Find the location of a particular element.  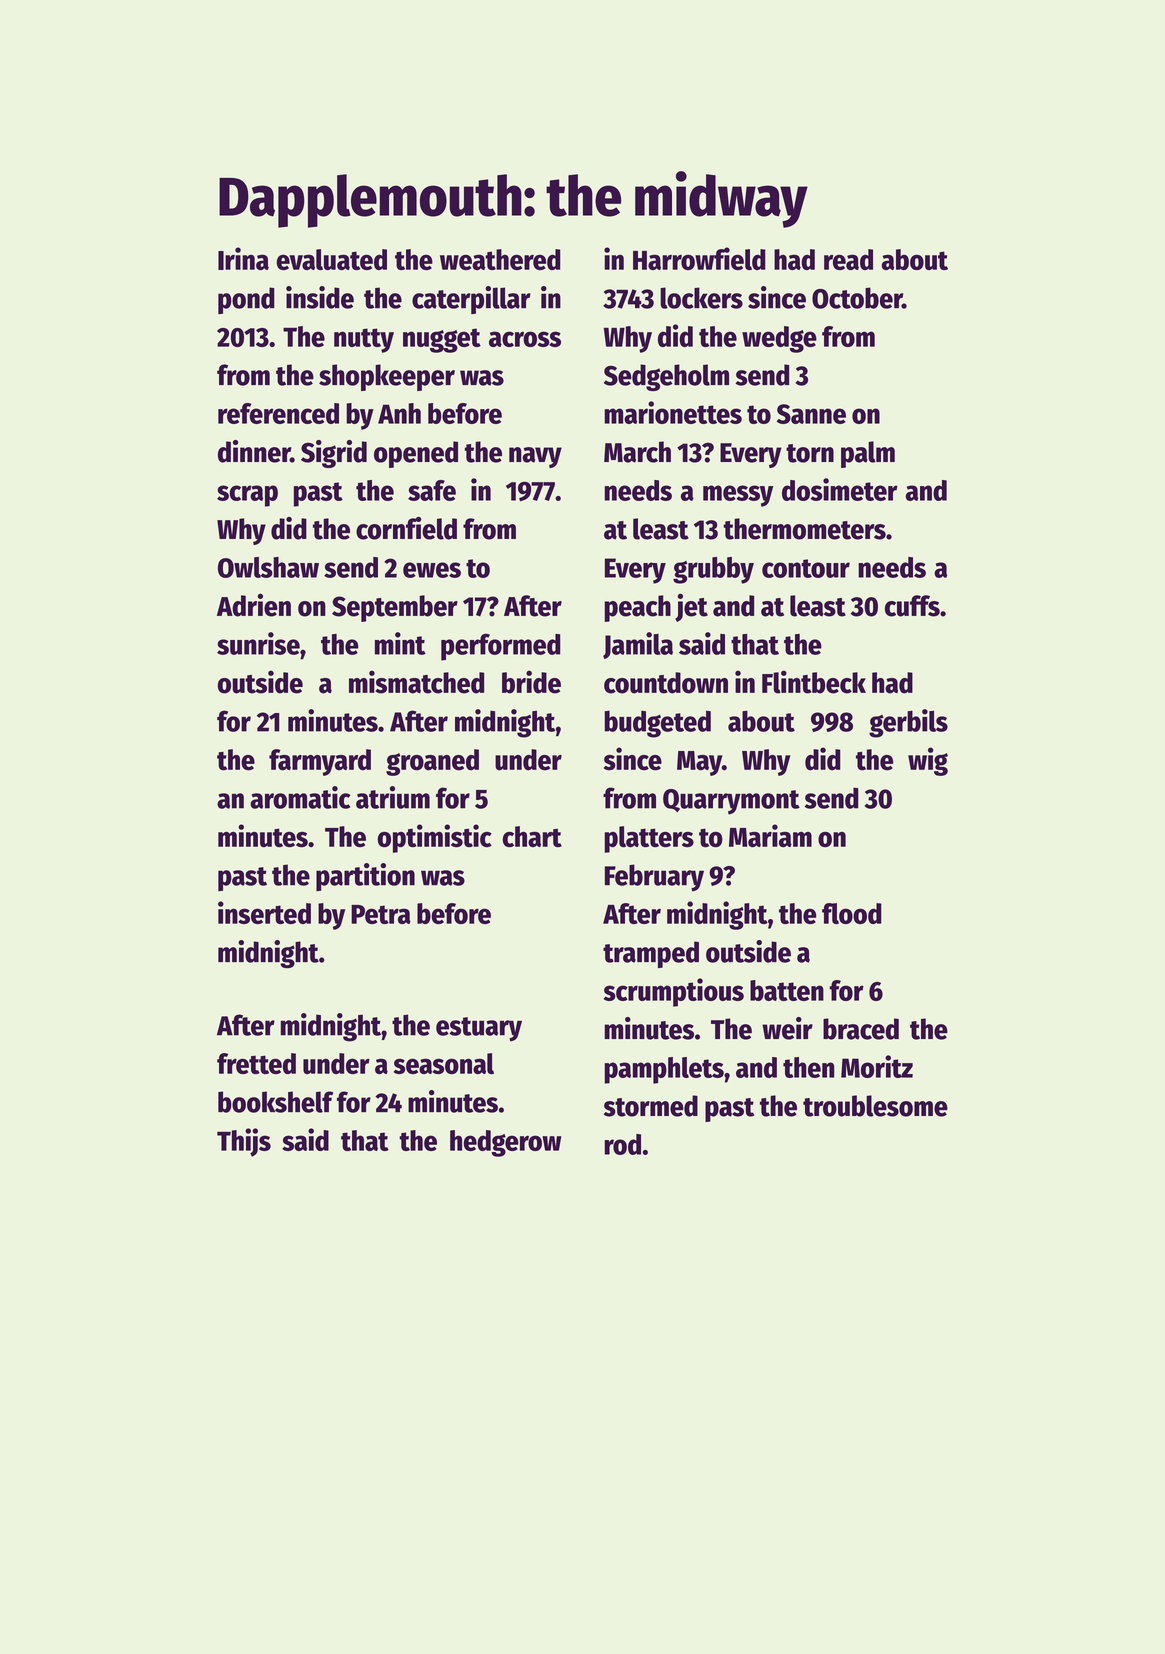

weathered is located at coordinates (500, 259).
